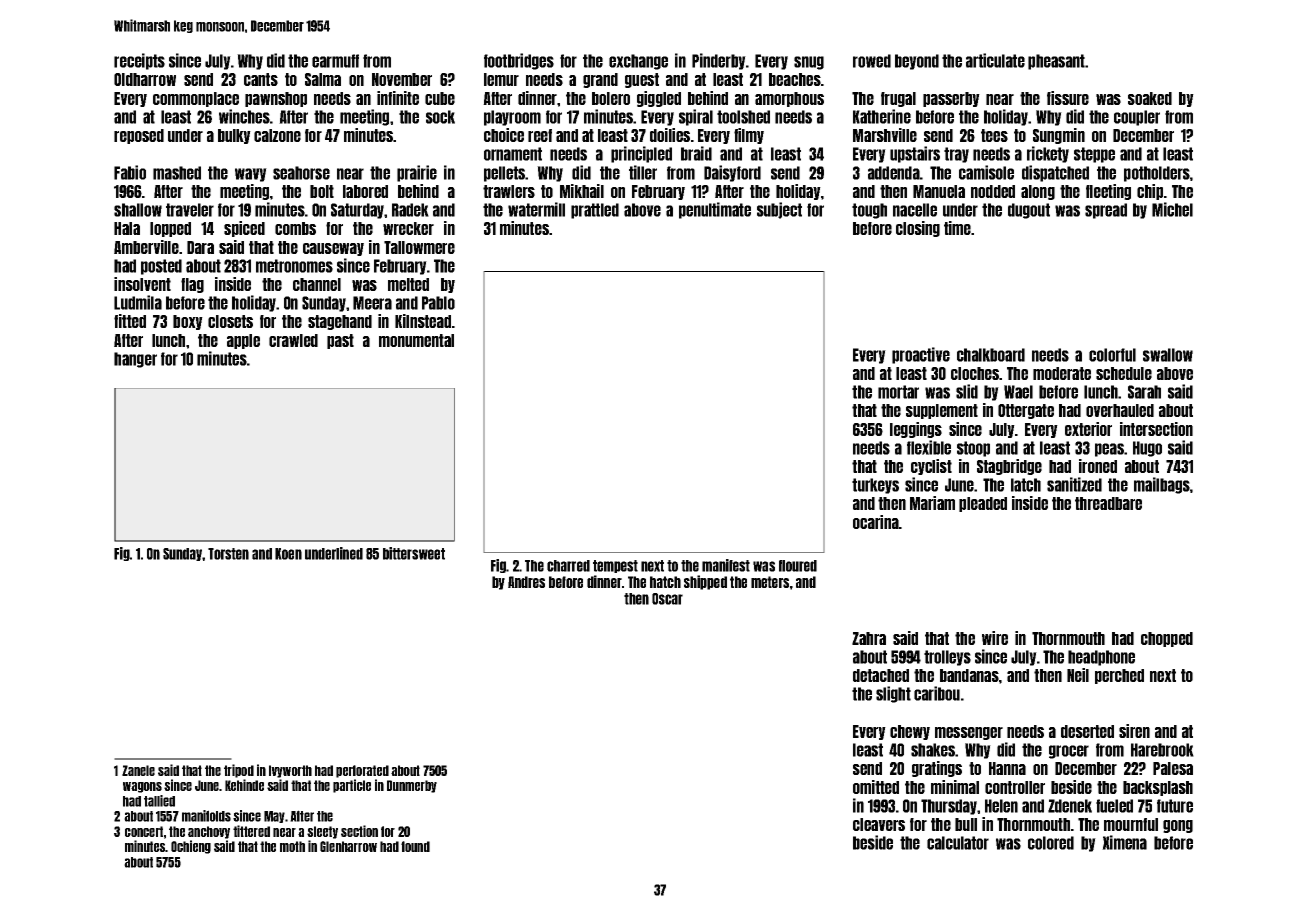  What do you see at coordinates (1098, 466) in the screenshot?
I see `ironed` at bounding box center [1098, 466].
